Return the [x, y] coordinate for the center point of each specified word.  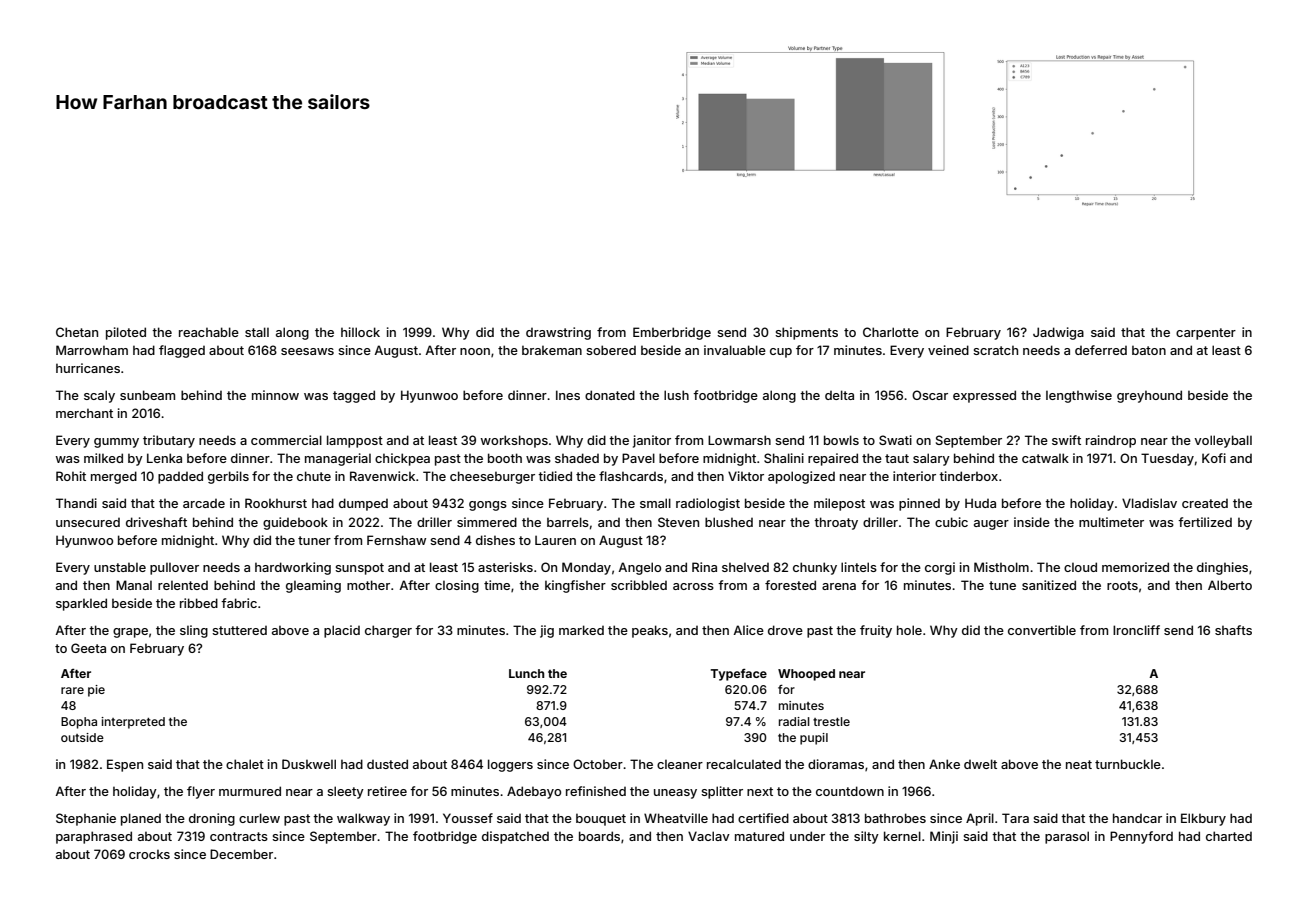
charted [1229, 836]
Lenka [164, 458]
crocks [149, 854]
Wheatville [676, 818]
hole [909, 630]
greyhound [1149, 396]
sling [194, 631]
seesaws [307, 351]
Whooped [806, 675]
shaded [577, 458]
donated [610, 395]
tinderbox [968, 476]
